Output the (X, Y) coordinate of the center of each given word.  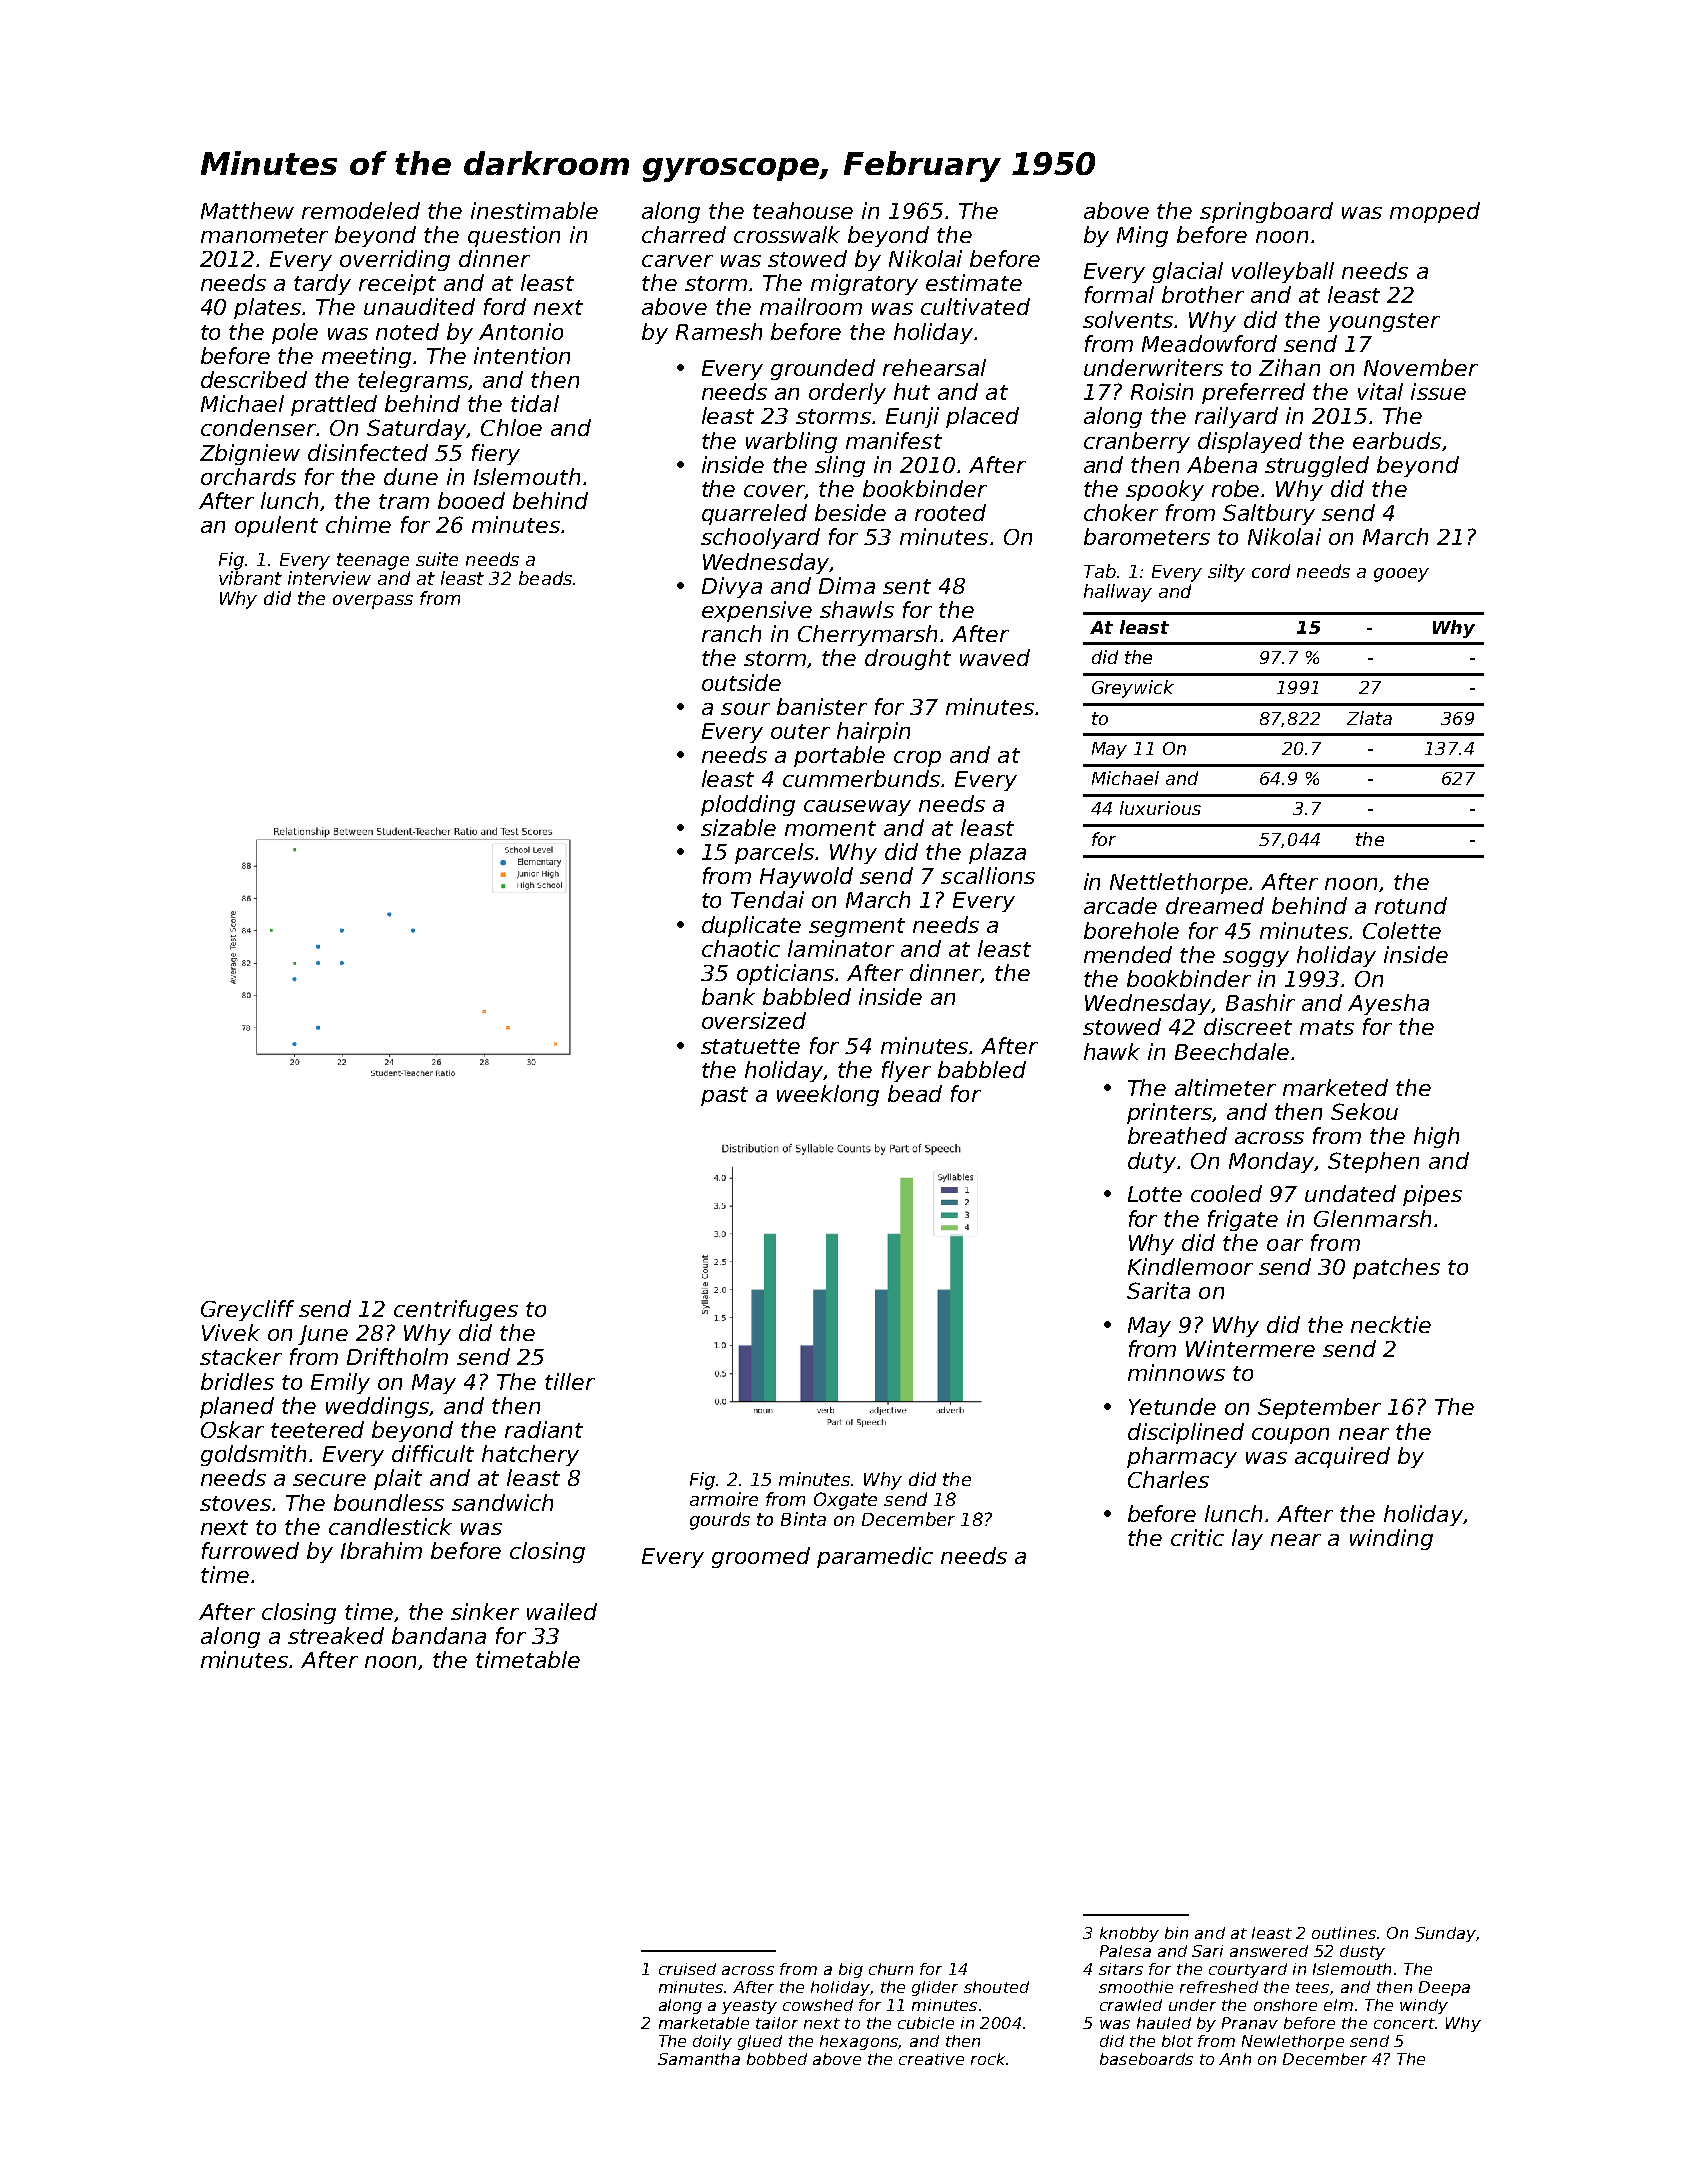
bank (728, 996)
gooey (1401, 575)
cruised (687, 1969)
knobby (1129, 1934)
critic (1197, 1537)
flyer (906, 1071)
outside (741, 682)
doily (712, 2042)
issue (1438, 391)
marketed (1335, 1087)
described (254, 379)
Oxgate (845, 1501)
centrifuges (456, 1310)
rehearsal (934, 367)
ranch (731, 633)
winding (1391, 1539)
